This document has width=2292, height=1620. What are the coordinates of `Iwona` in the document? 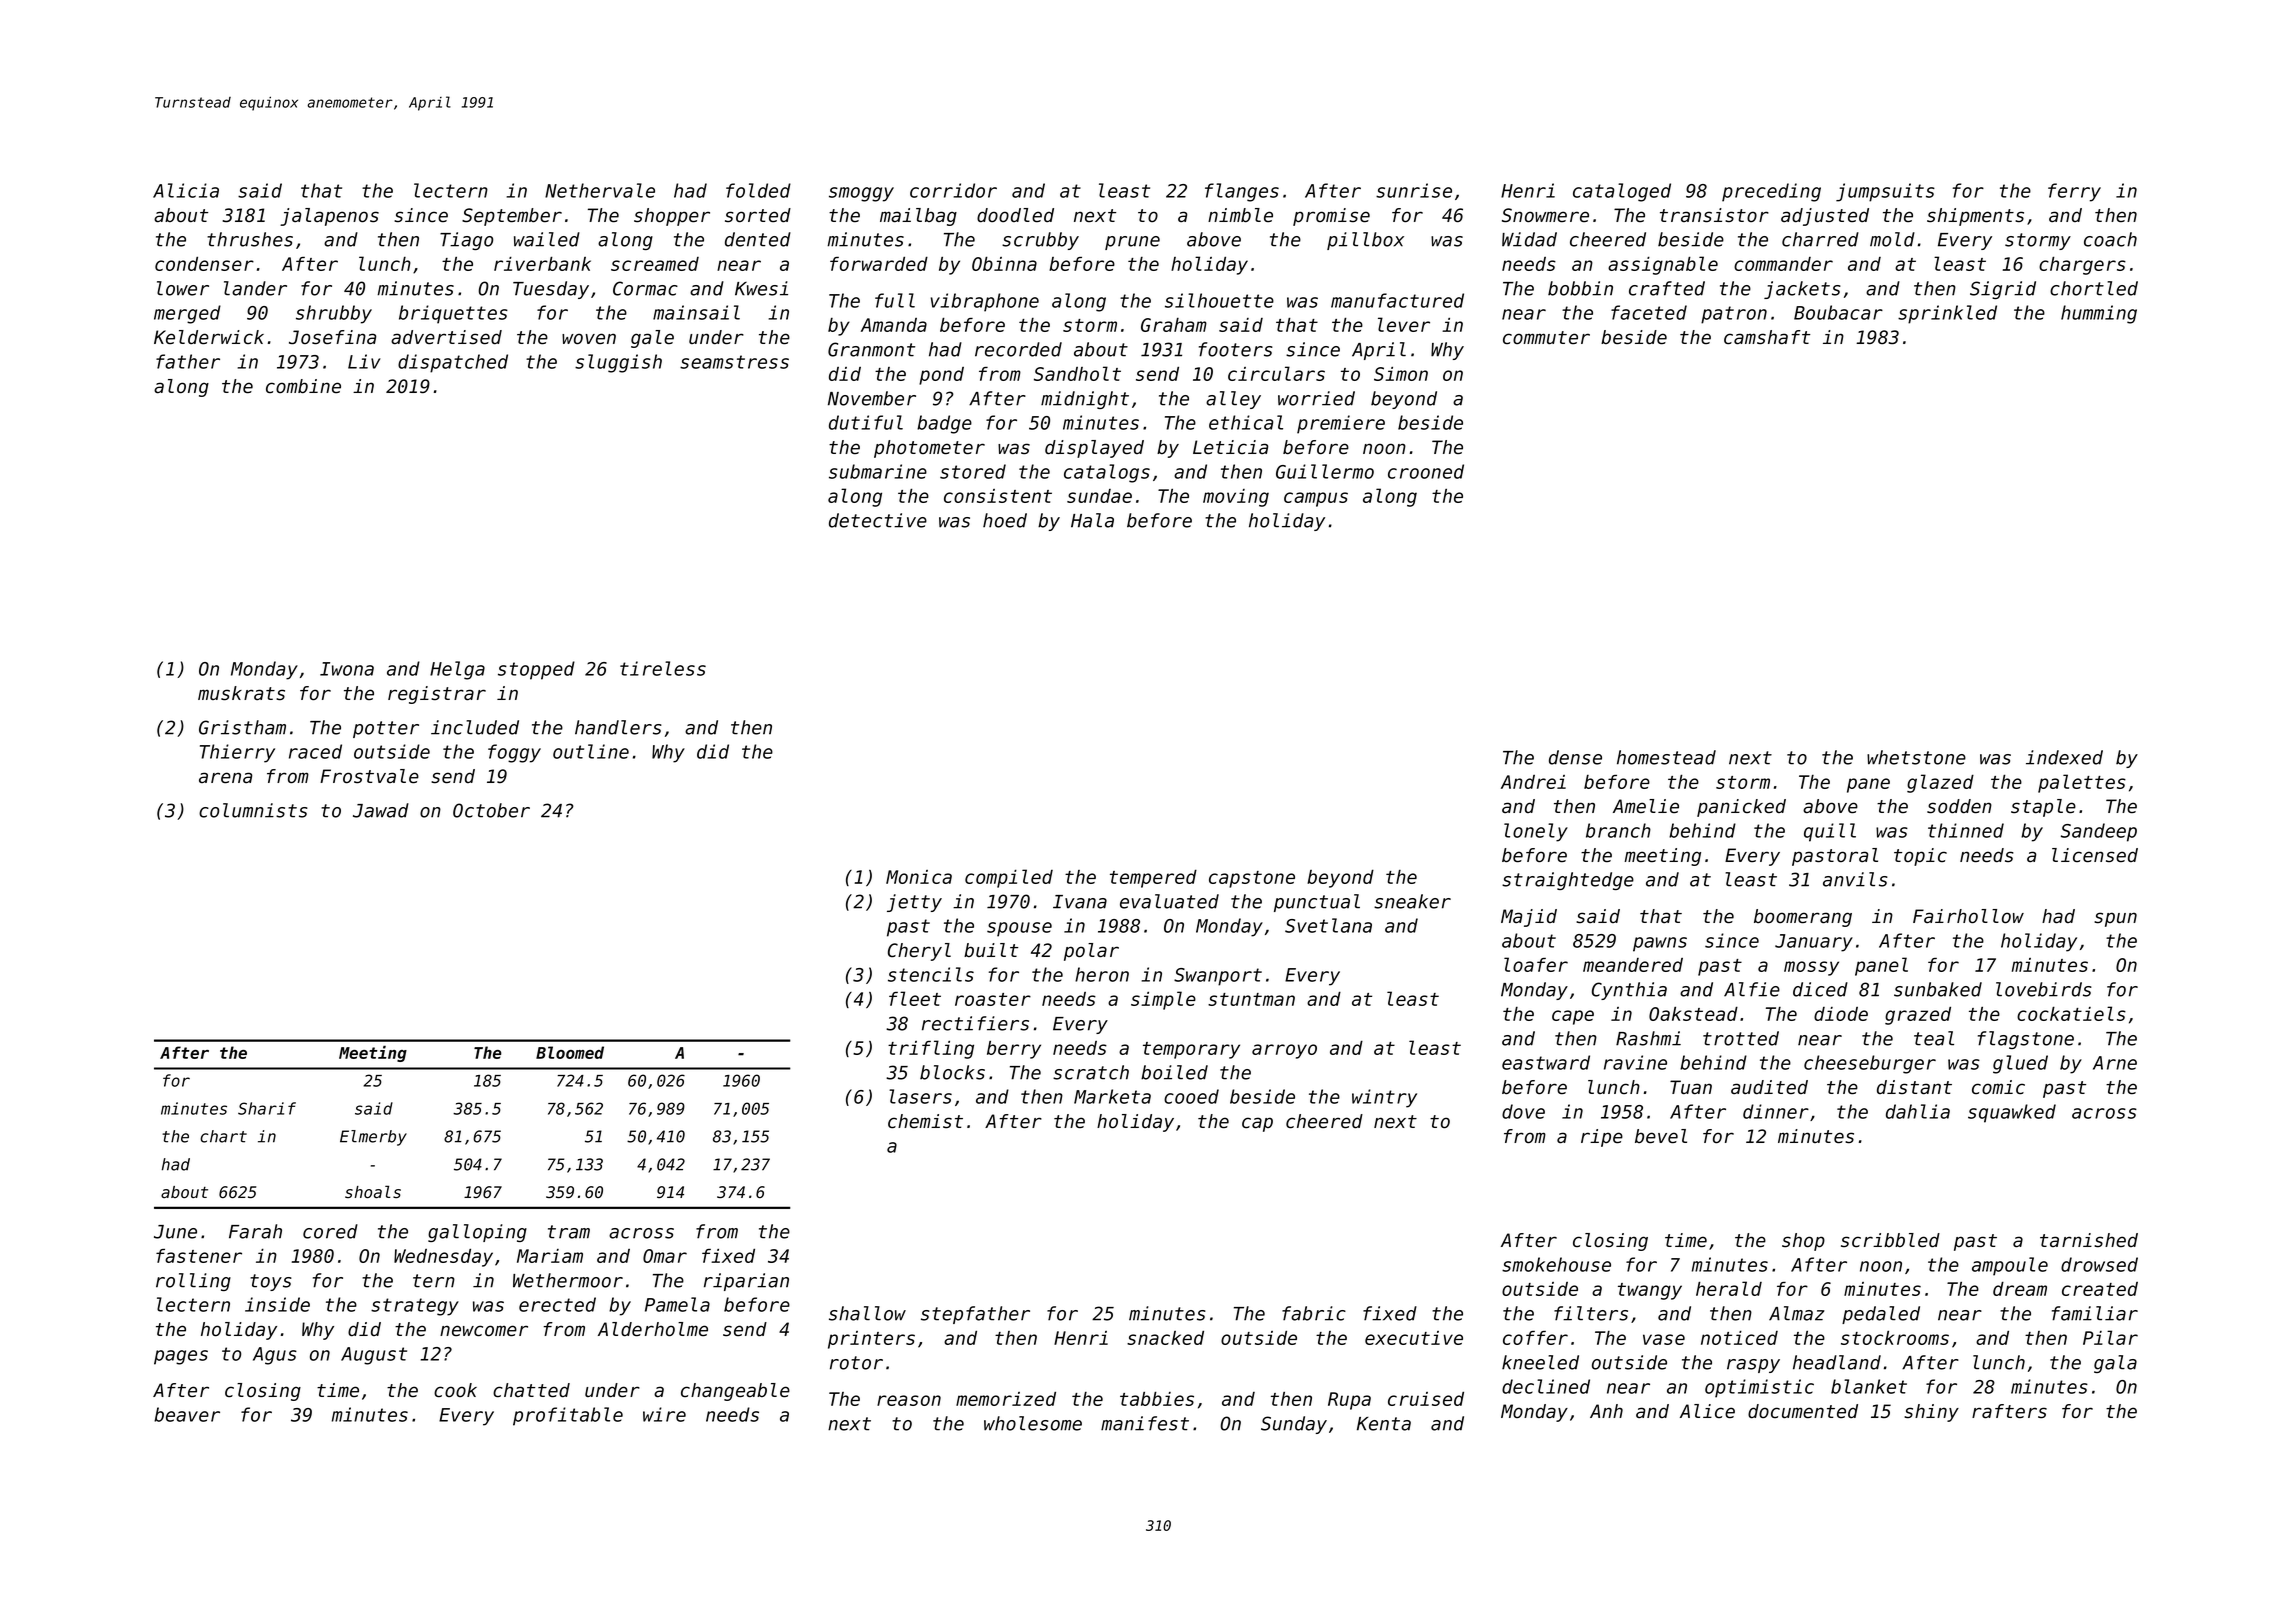 It's located at (347, 669).
